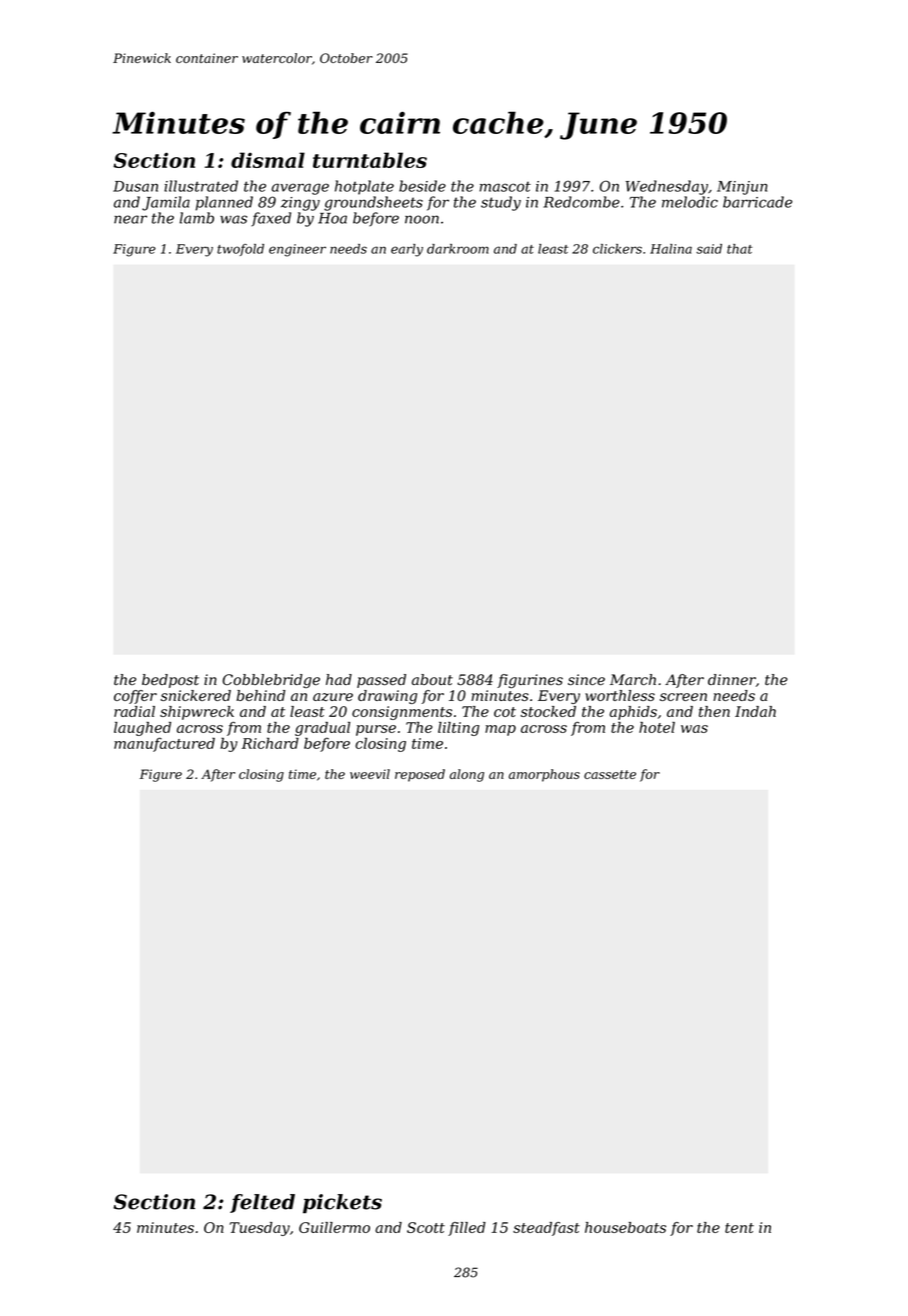  I want to click on filled, so click(467, 1229).
